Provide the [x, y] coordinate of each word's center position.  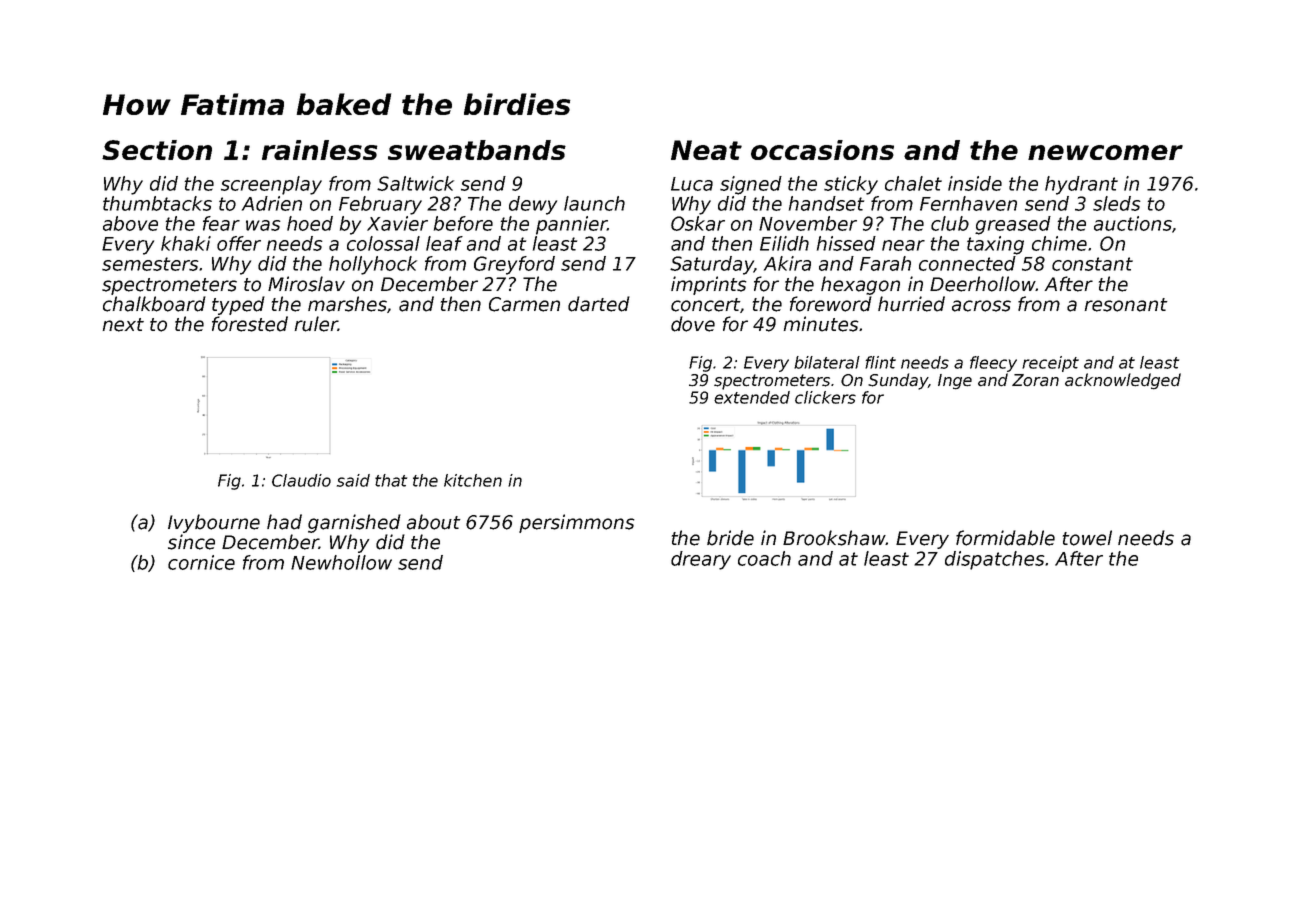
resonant [1126, 305]
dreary [701, 560]
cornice [201, 562]
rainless [320, 150]
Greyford [514, 265]
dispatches [995, 560]
